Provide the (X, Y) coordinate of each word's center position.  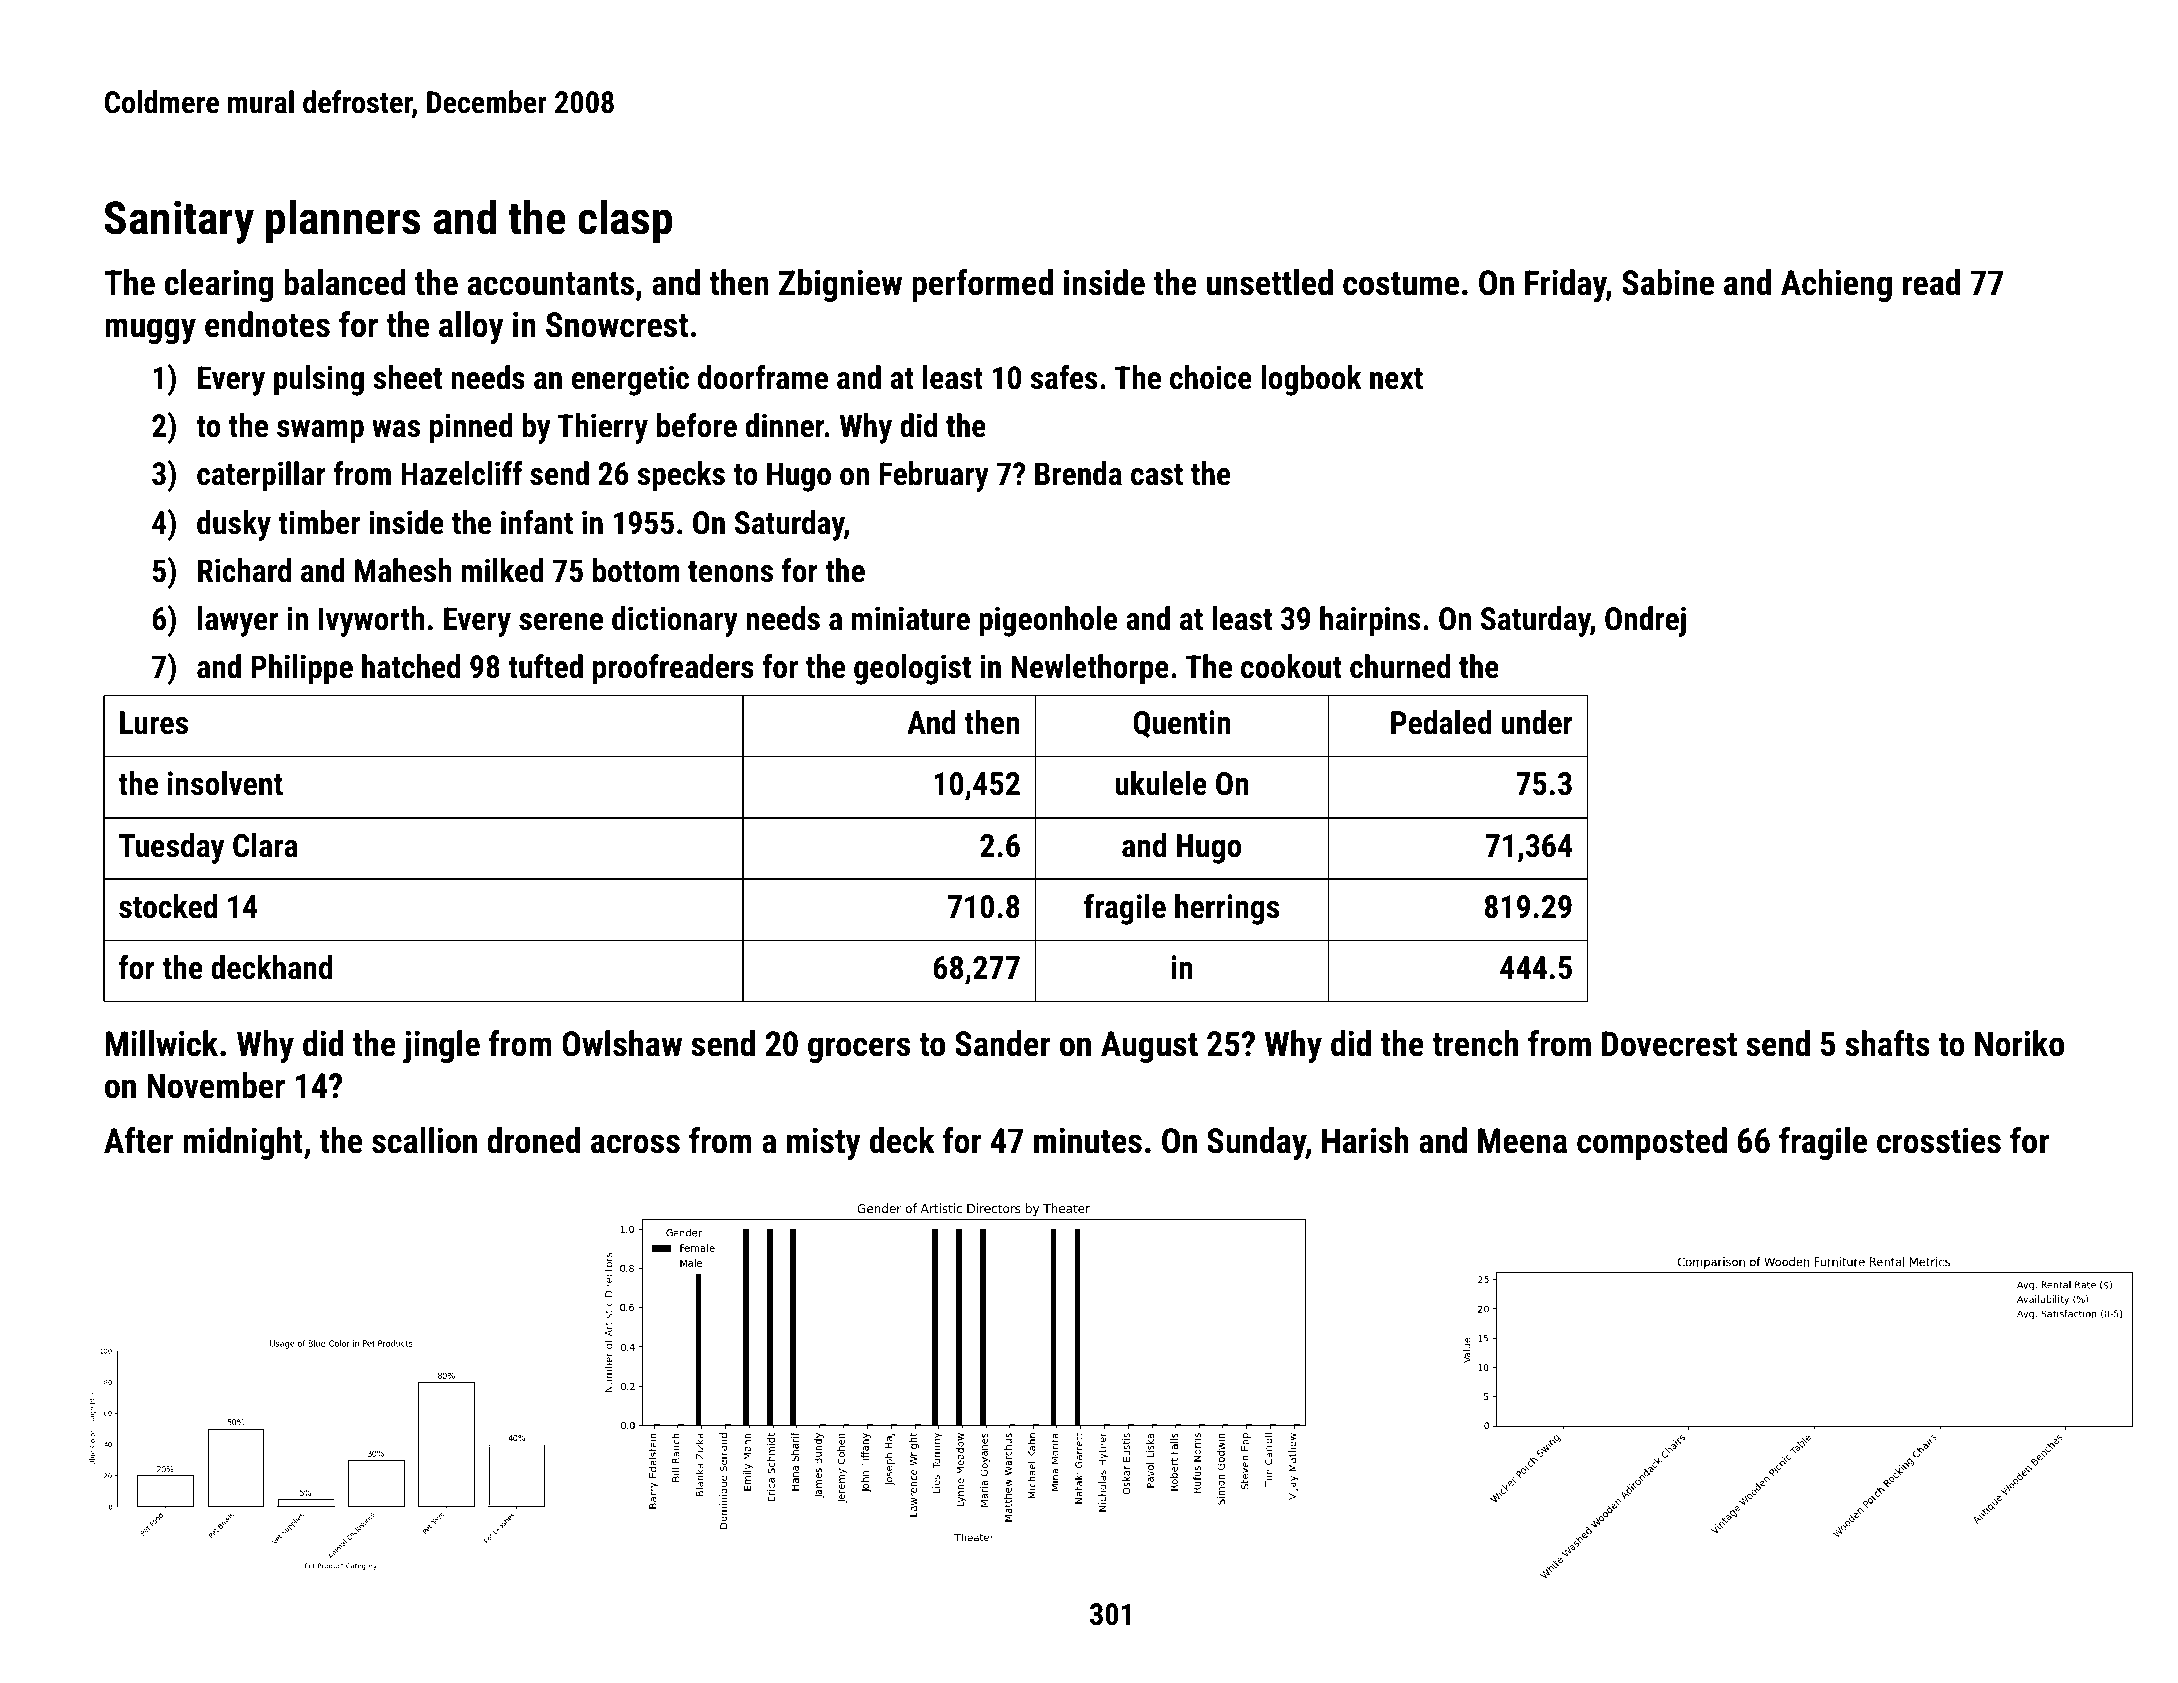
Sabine (1668, 282)
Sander (1002, 1043)
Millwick (161, 1043)
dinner (785, 425)
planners (343, 221)
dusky (234, 525)
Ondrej (1645, 621)
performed (982, 285)
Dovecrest (1669, 1044)
